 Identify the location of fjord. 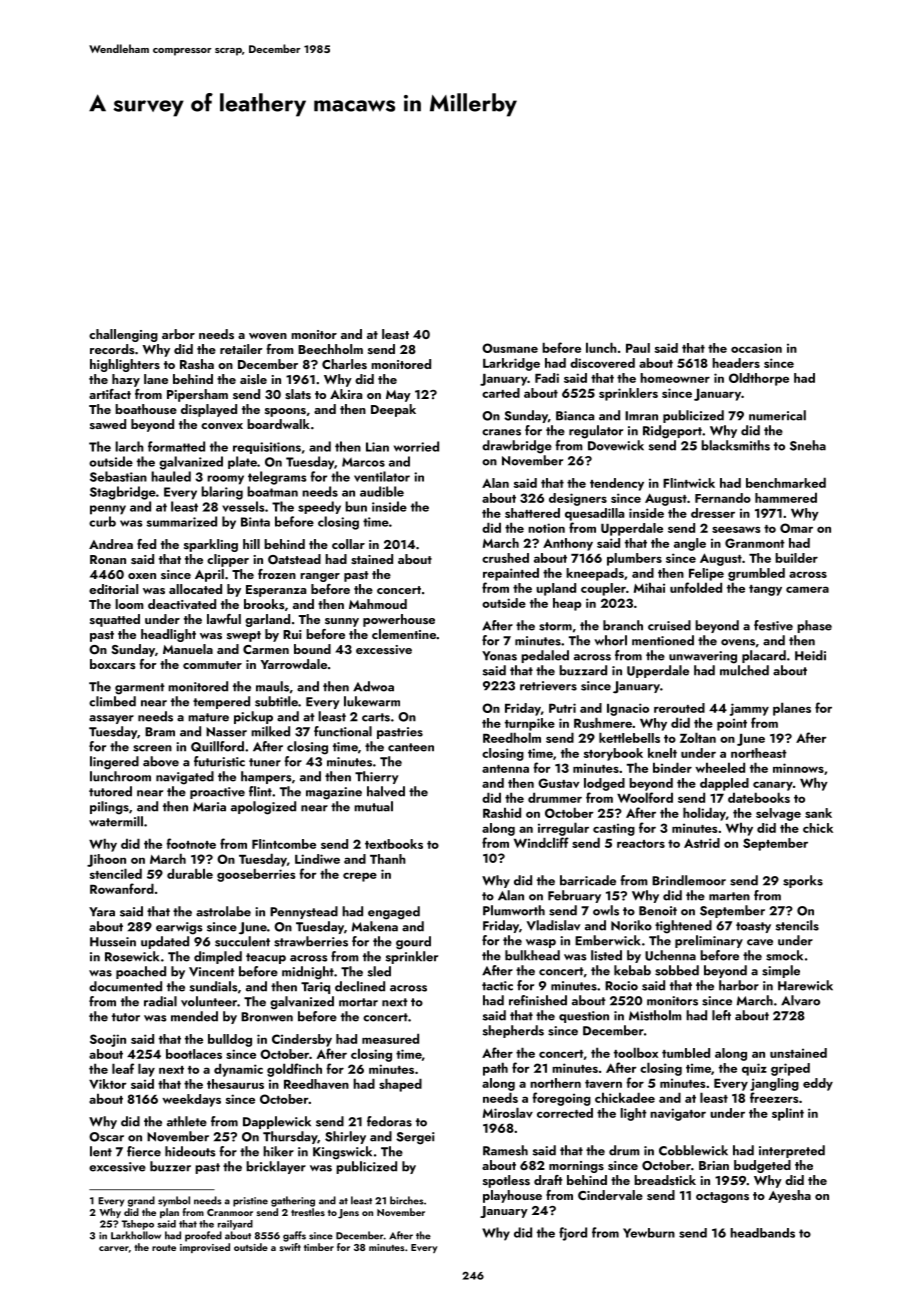
(573, 1234).
